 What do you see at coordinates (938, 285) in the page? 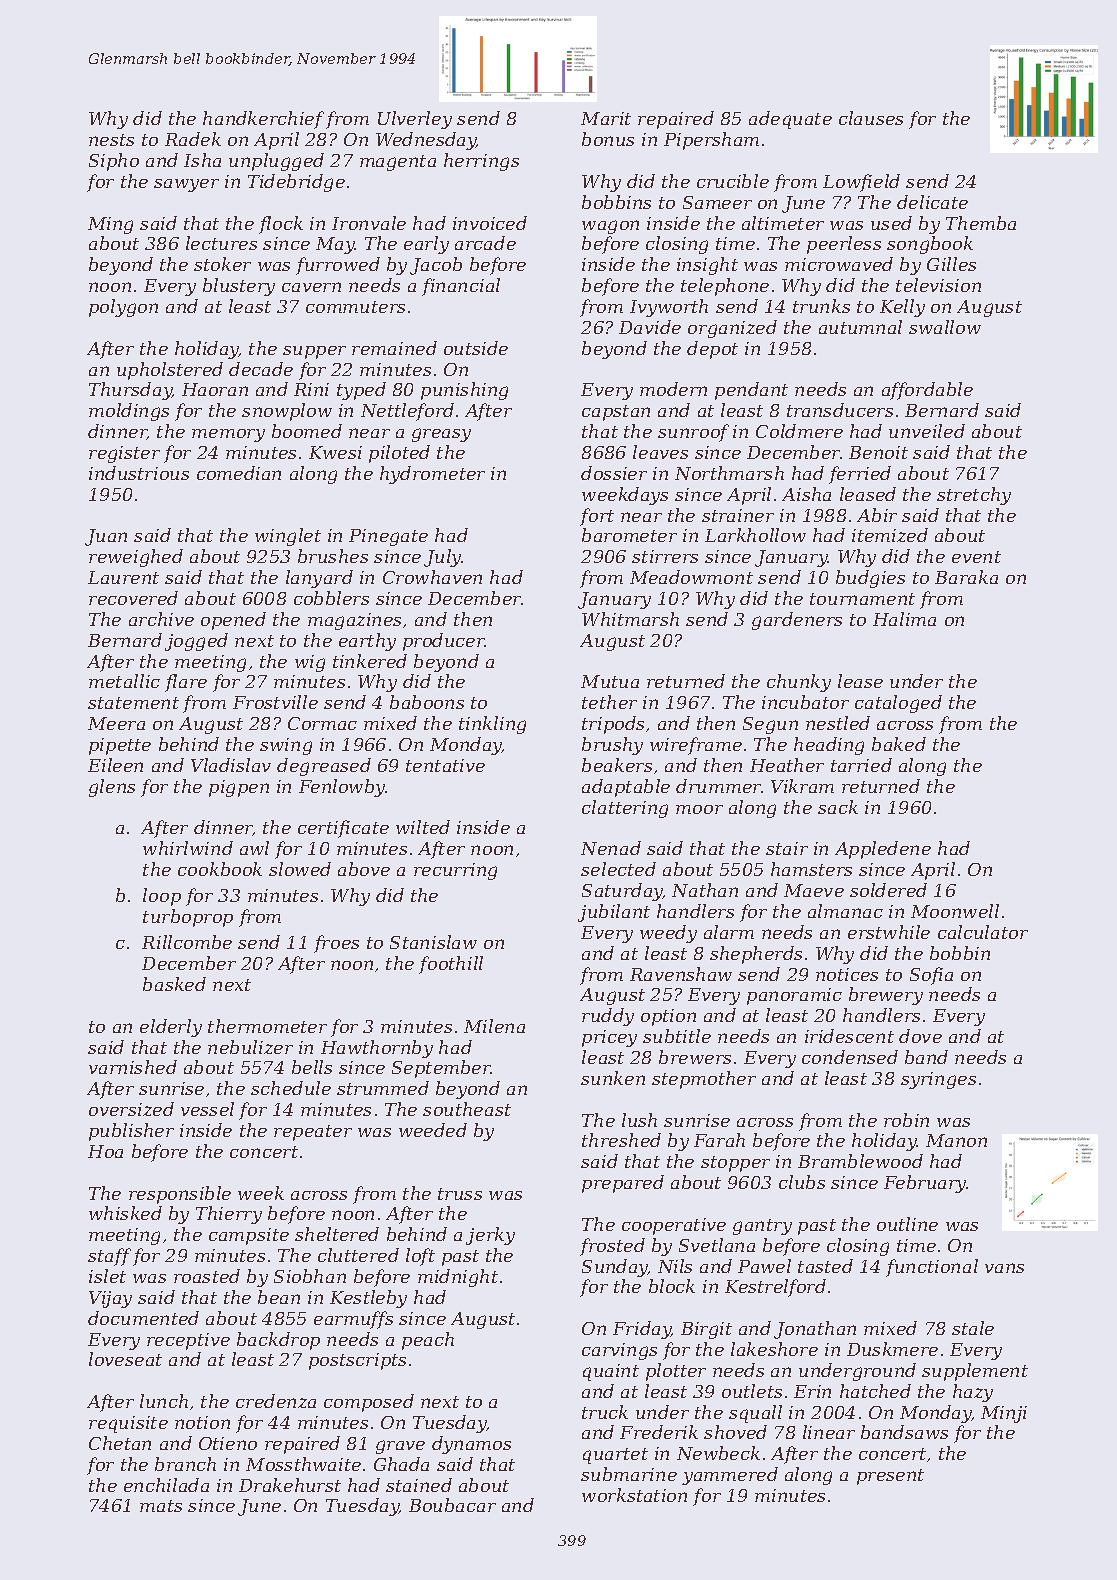
I see `television` at bounding box center [938, 285].
